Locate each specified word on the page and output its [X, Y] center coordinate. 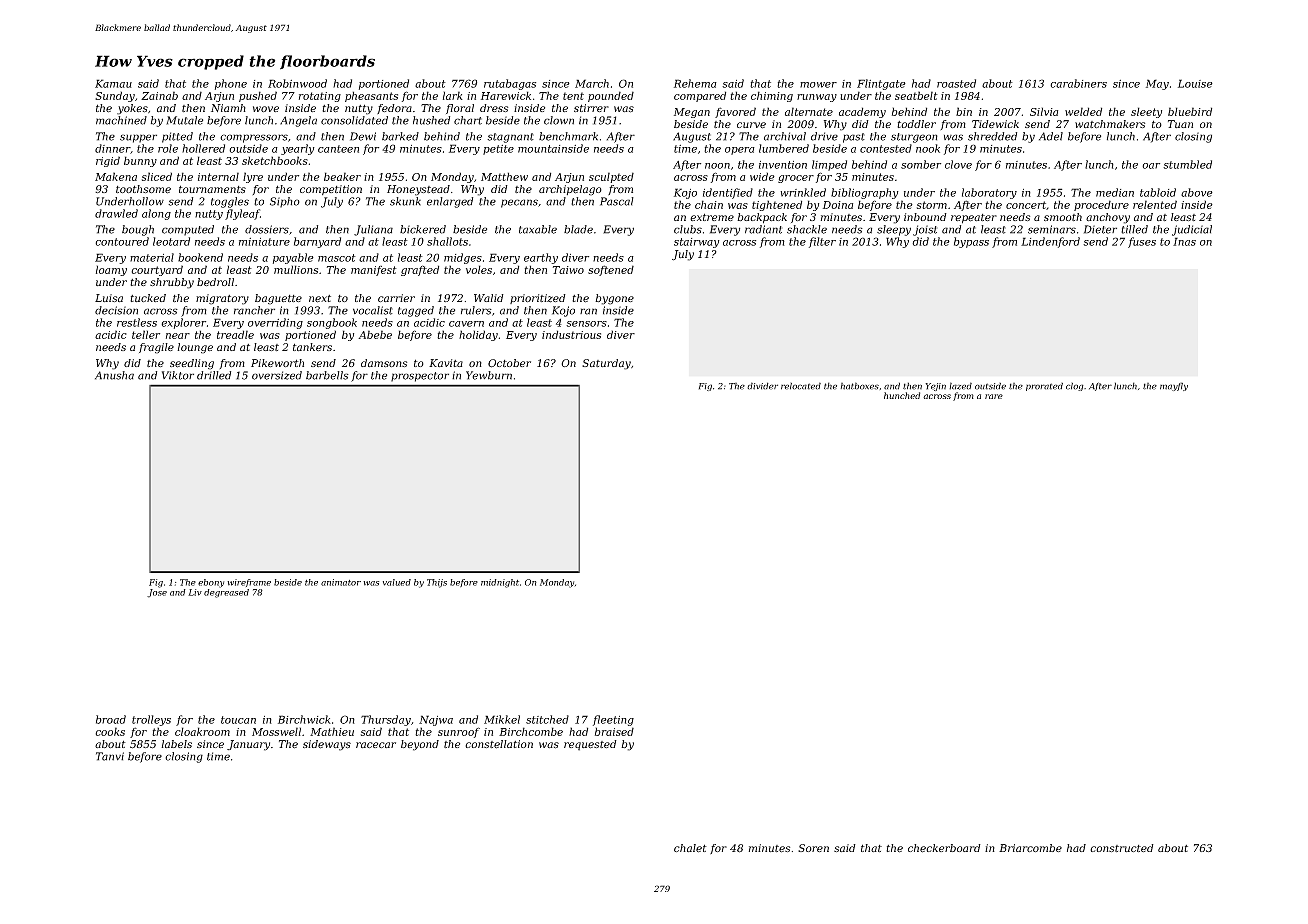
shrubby [172, 283]
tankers [312, 347]
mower [818, 85]
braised [614, 731]
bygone [614, 299]
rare [994, 396]
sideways [327, 745]
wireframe [249, 583]
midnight [500, 583]
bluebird [1190, 111]
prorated [1044, 387]
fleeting [613, 720]
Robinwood [297, 83]
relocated [801, 386]
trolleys [151, 720]
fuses [1142, 242]
